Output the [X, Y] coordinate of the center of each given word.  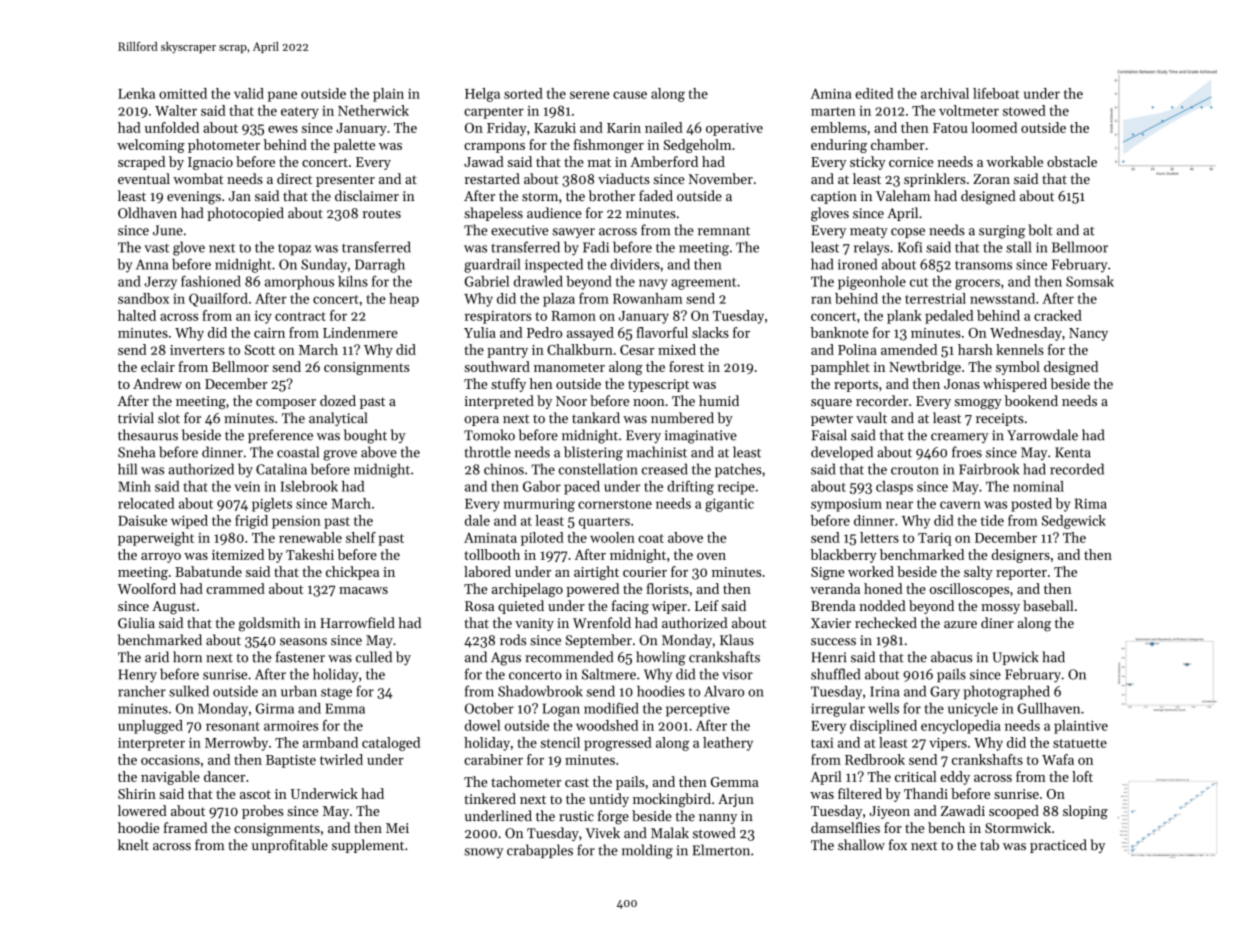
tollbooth [492, 554]
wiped [189, 522]
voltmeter [969, 110]
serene [590, 95]
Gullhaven [1049, 708]
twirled [341, 759]
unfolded [172, 127]
